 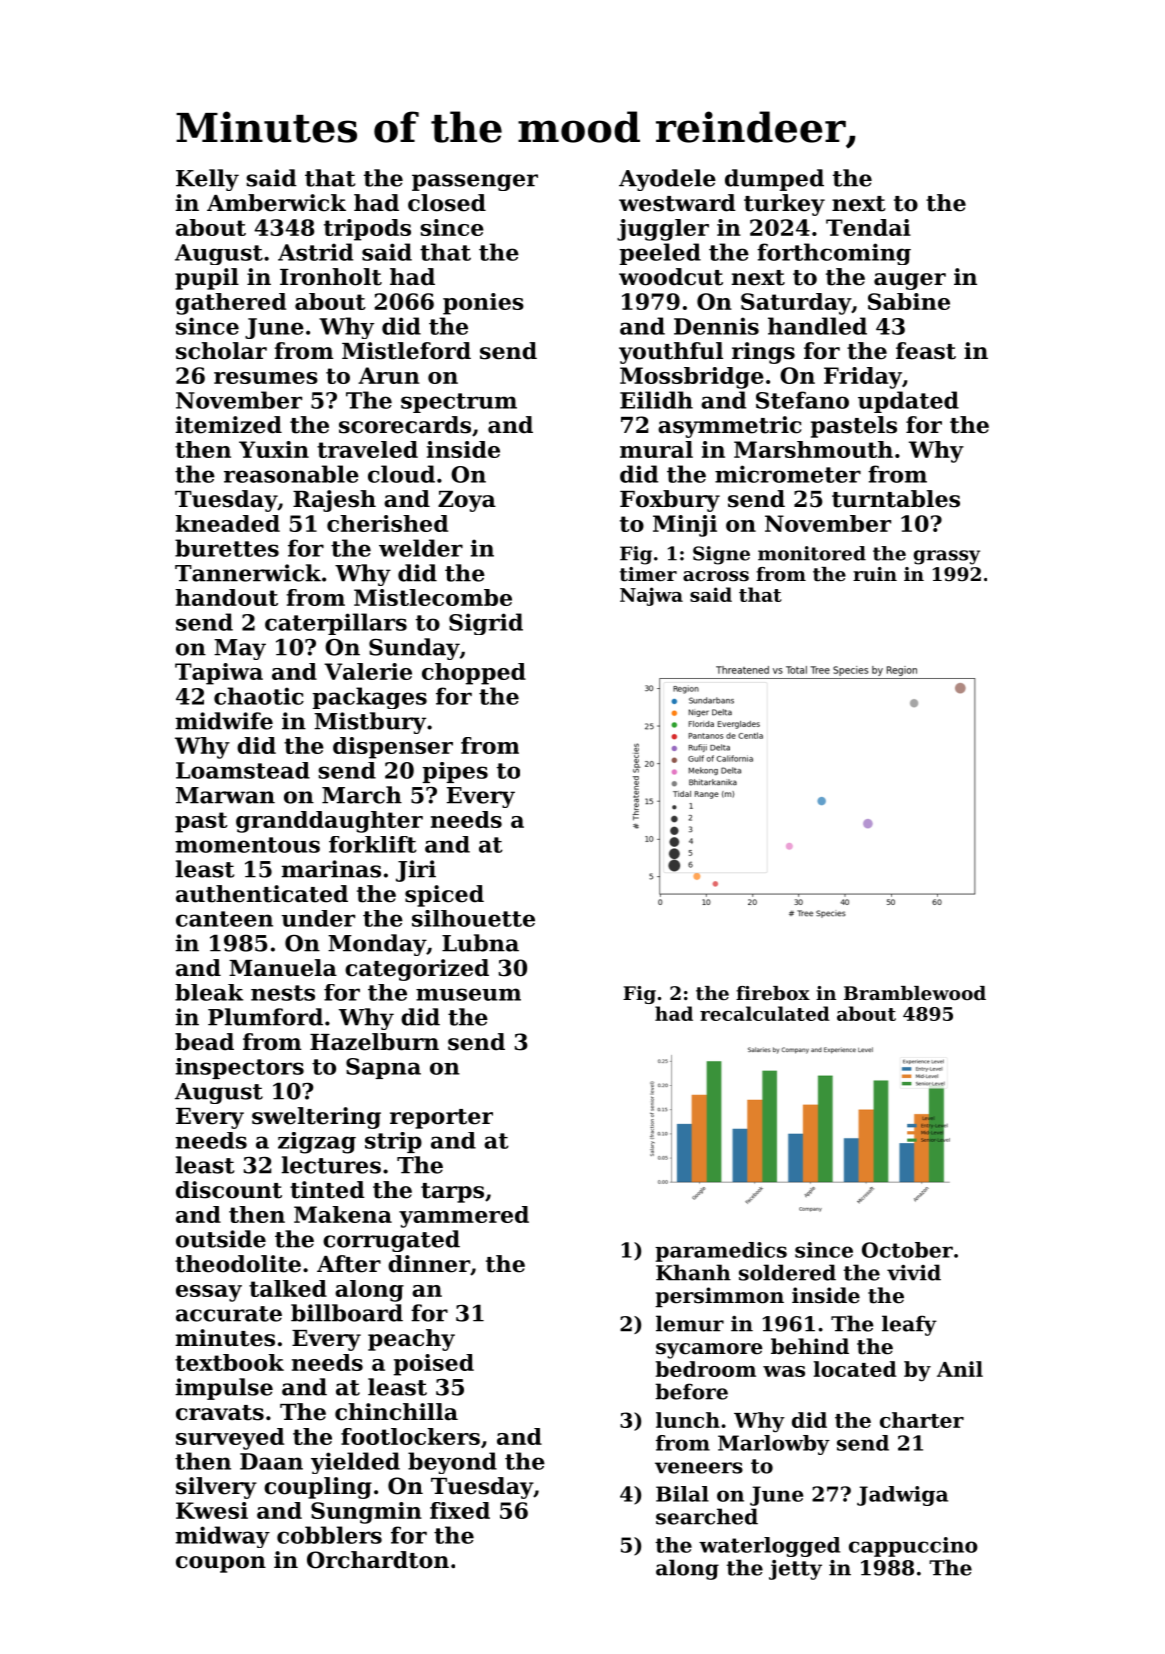 I want to click on soldered, so click(x=787, y=1272).
